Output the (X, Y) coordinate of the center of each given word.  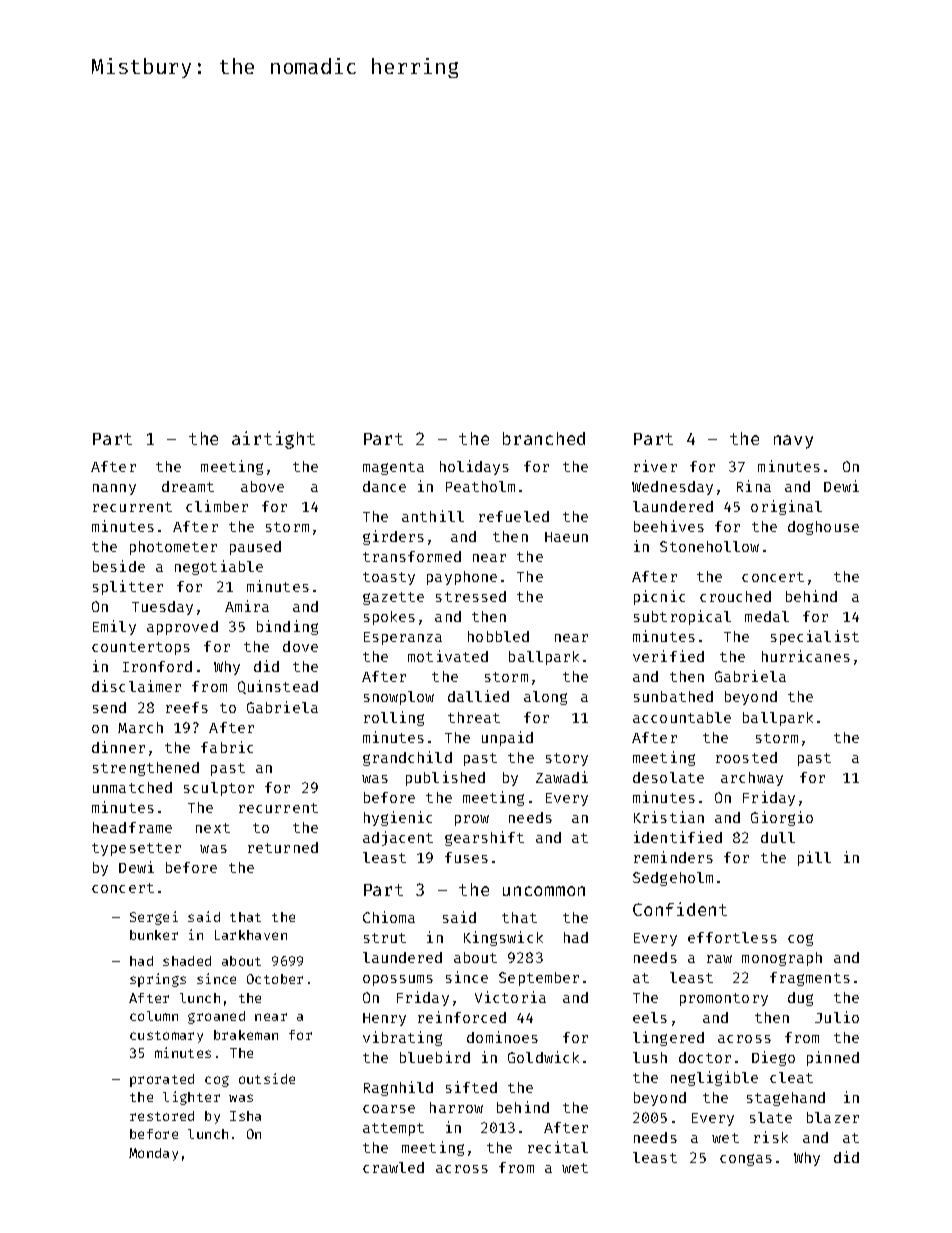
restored (162, 1116)
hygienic (398, 818)
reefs (187, 707)
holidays (474, 467)
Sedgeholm (673, 879)
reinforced (462, 1017)
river (655, 466)
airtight (273, 440)
